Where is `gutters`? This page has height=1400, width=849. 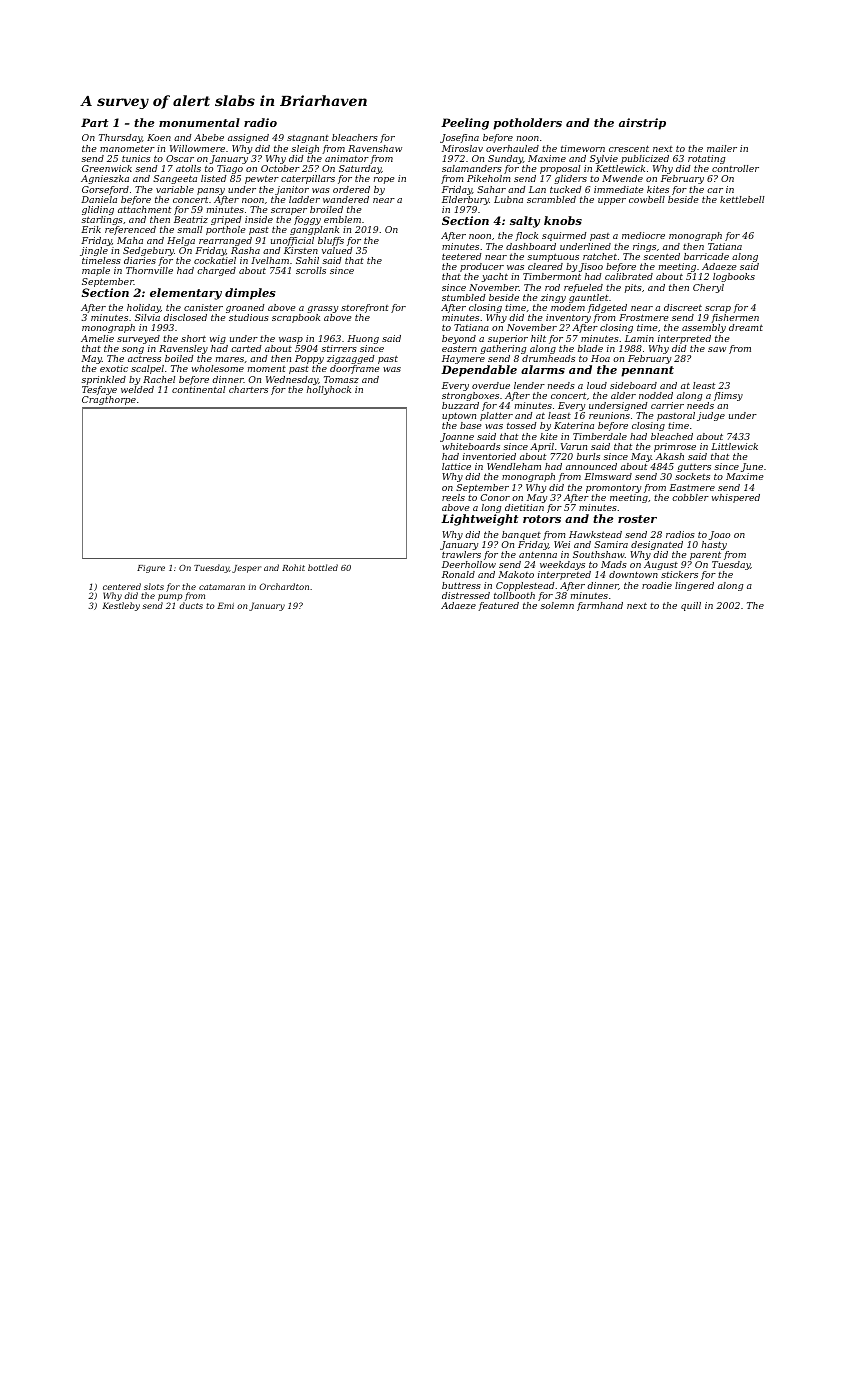
gutters is located at coordinates (694, 467).
